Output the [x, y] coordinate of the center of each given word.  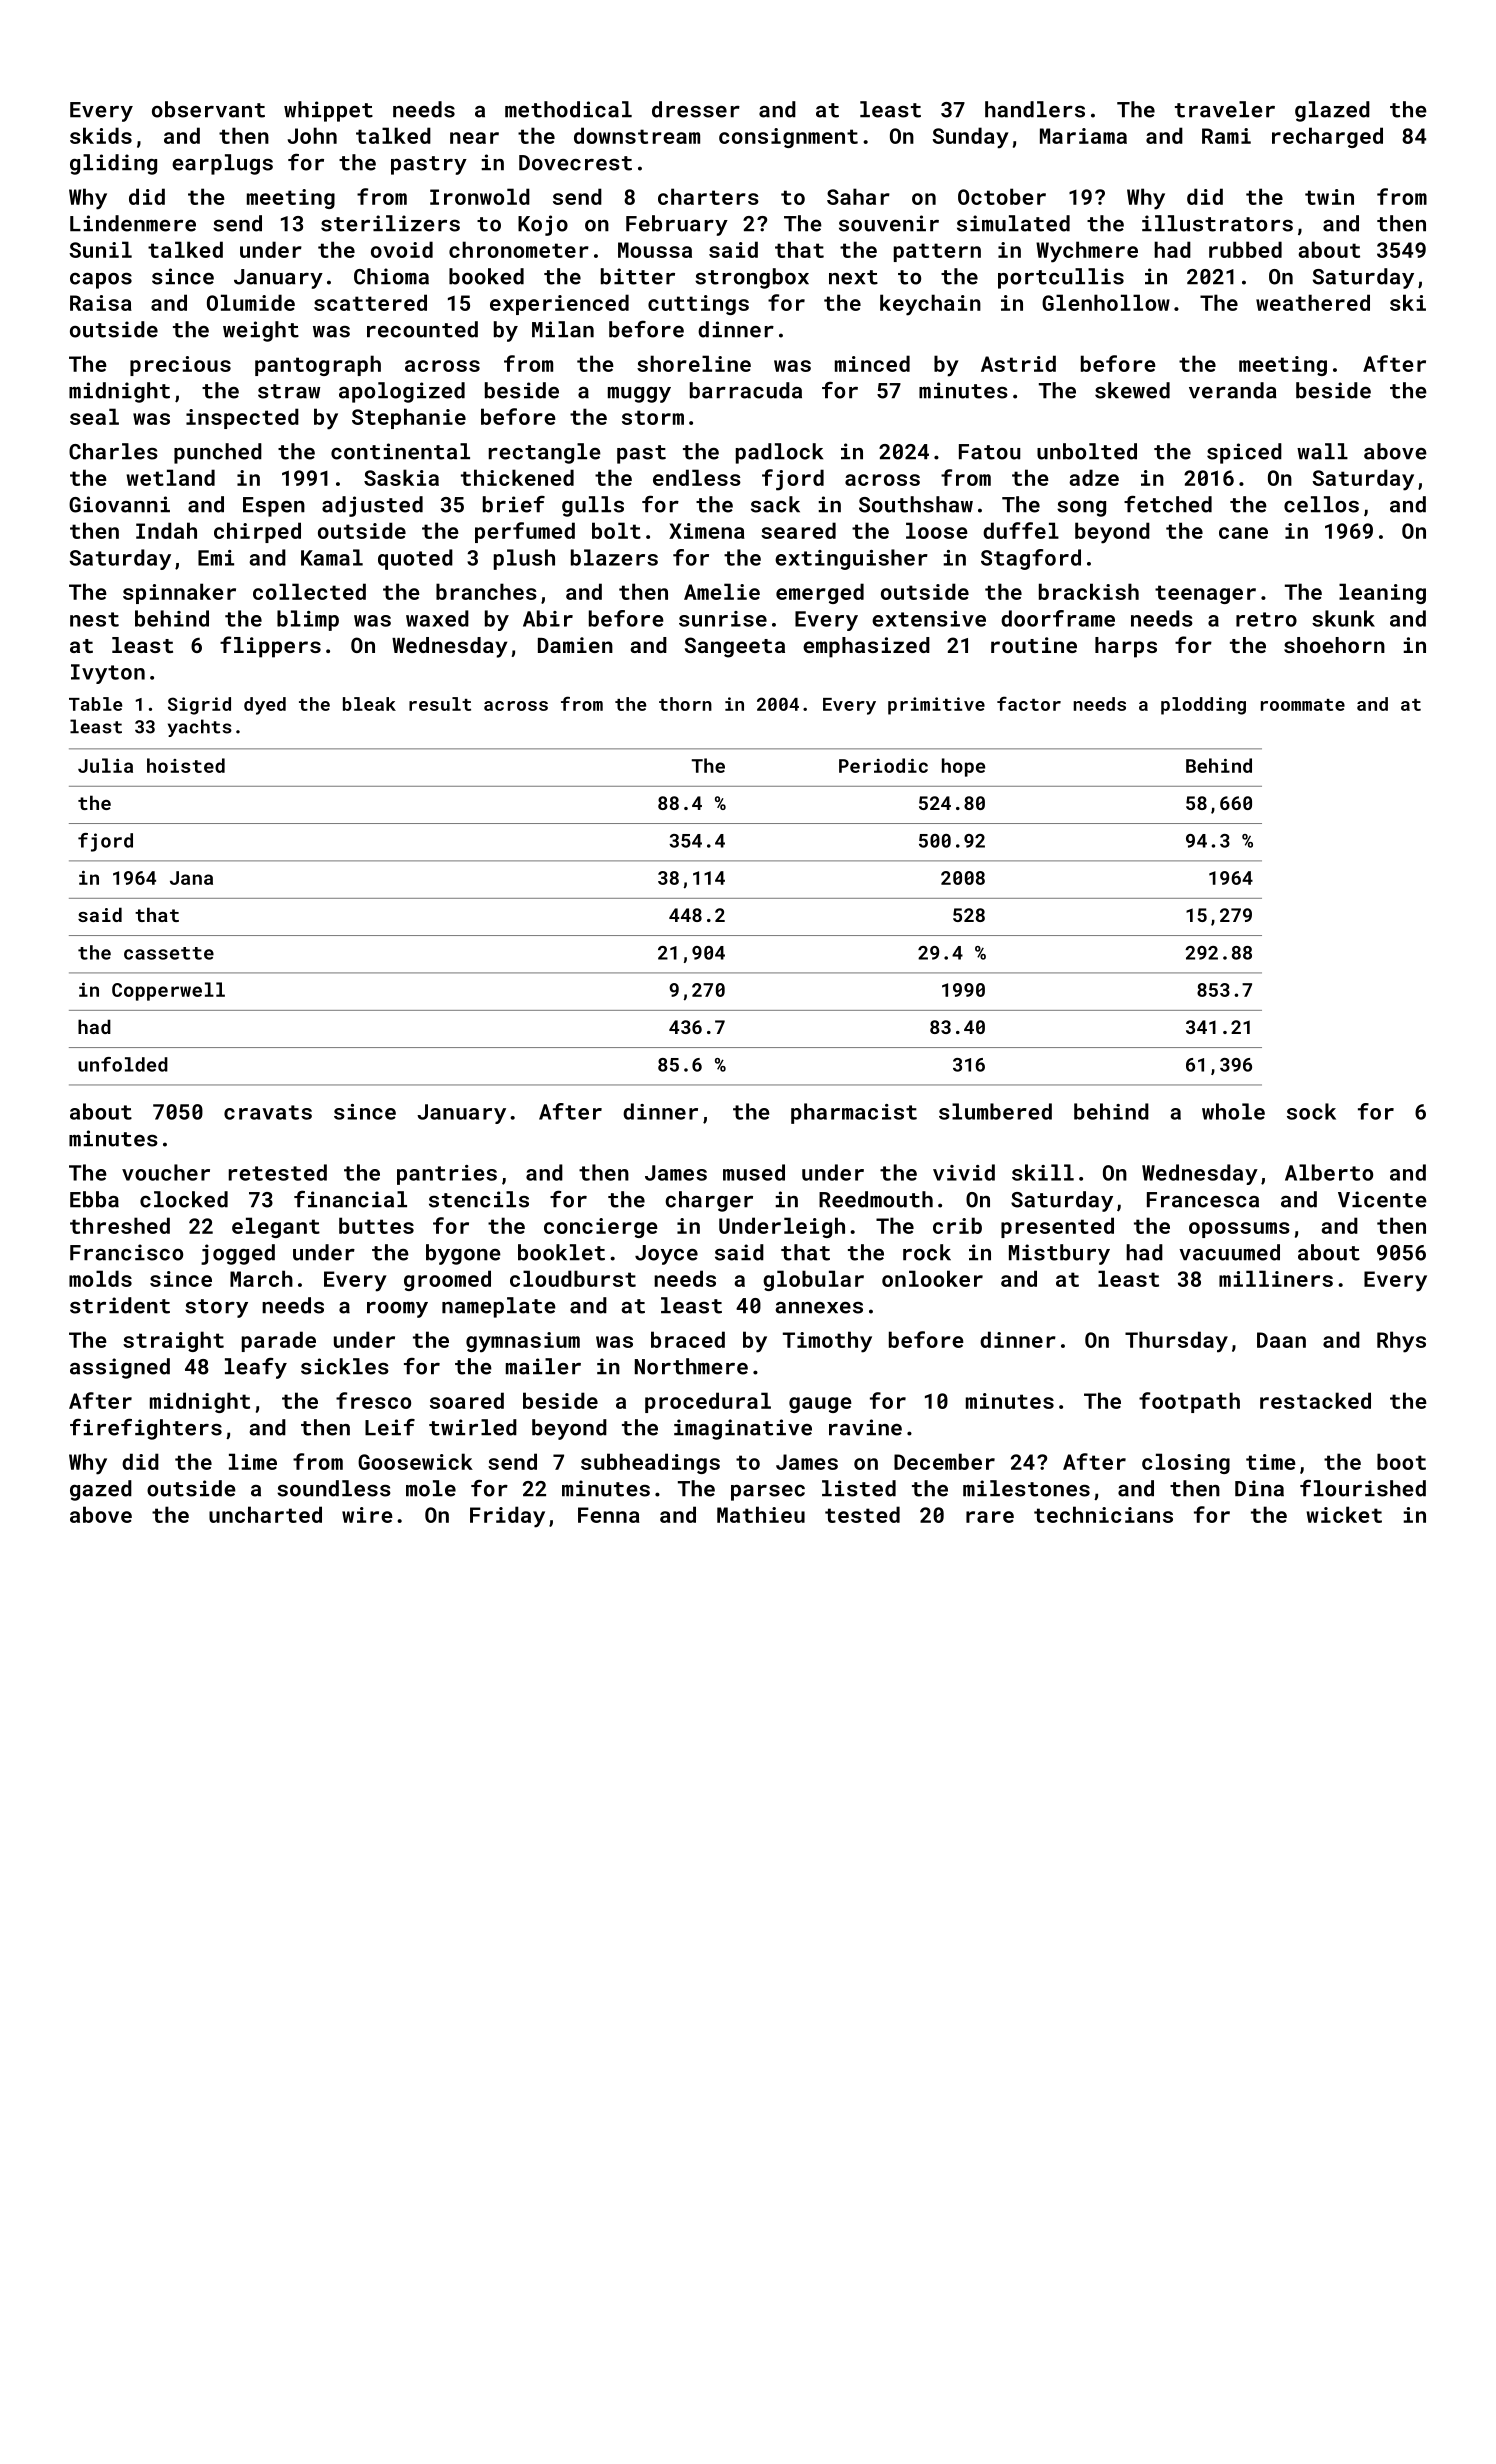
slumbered [995, 1111]
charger [709, 1201]
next [853, 277]
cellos [1321, 504]
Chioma [391, 276]
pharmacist [854, 1113]
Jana [191, 878]
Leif [390, 1427]
